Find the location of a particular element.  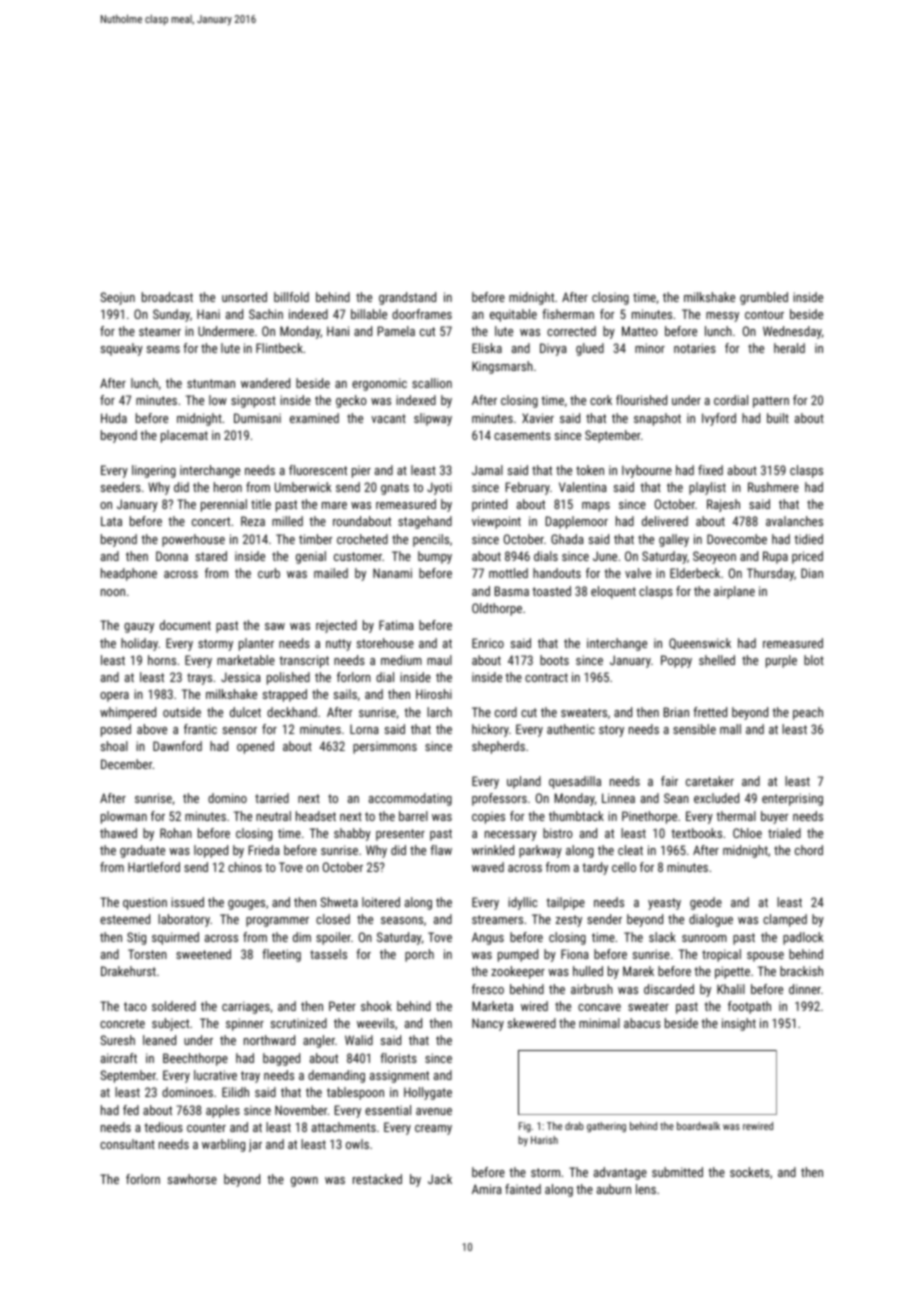

grandstand is located at coordinates (407, 298).
